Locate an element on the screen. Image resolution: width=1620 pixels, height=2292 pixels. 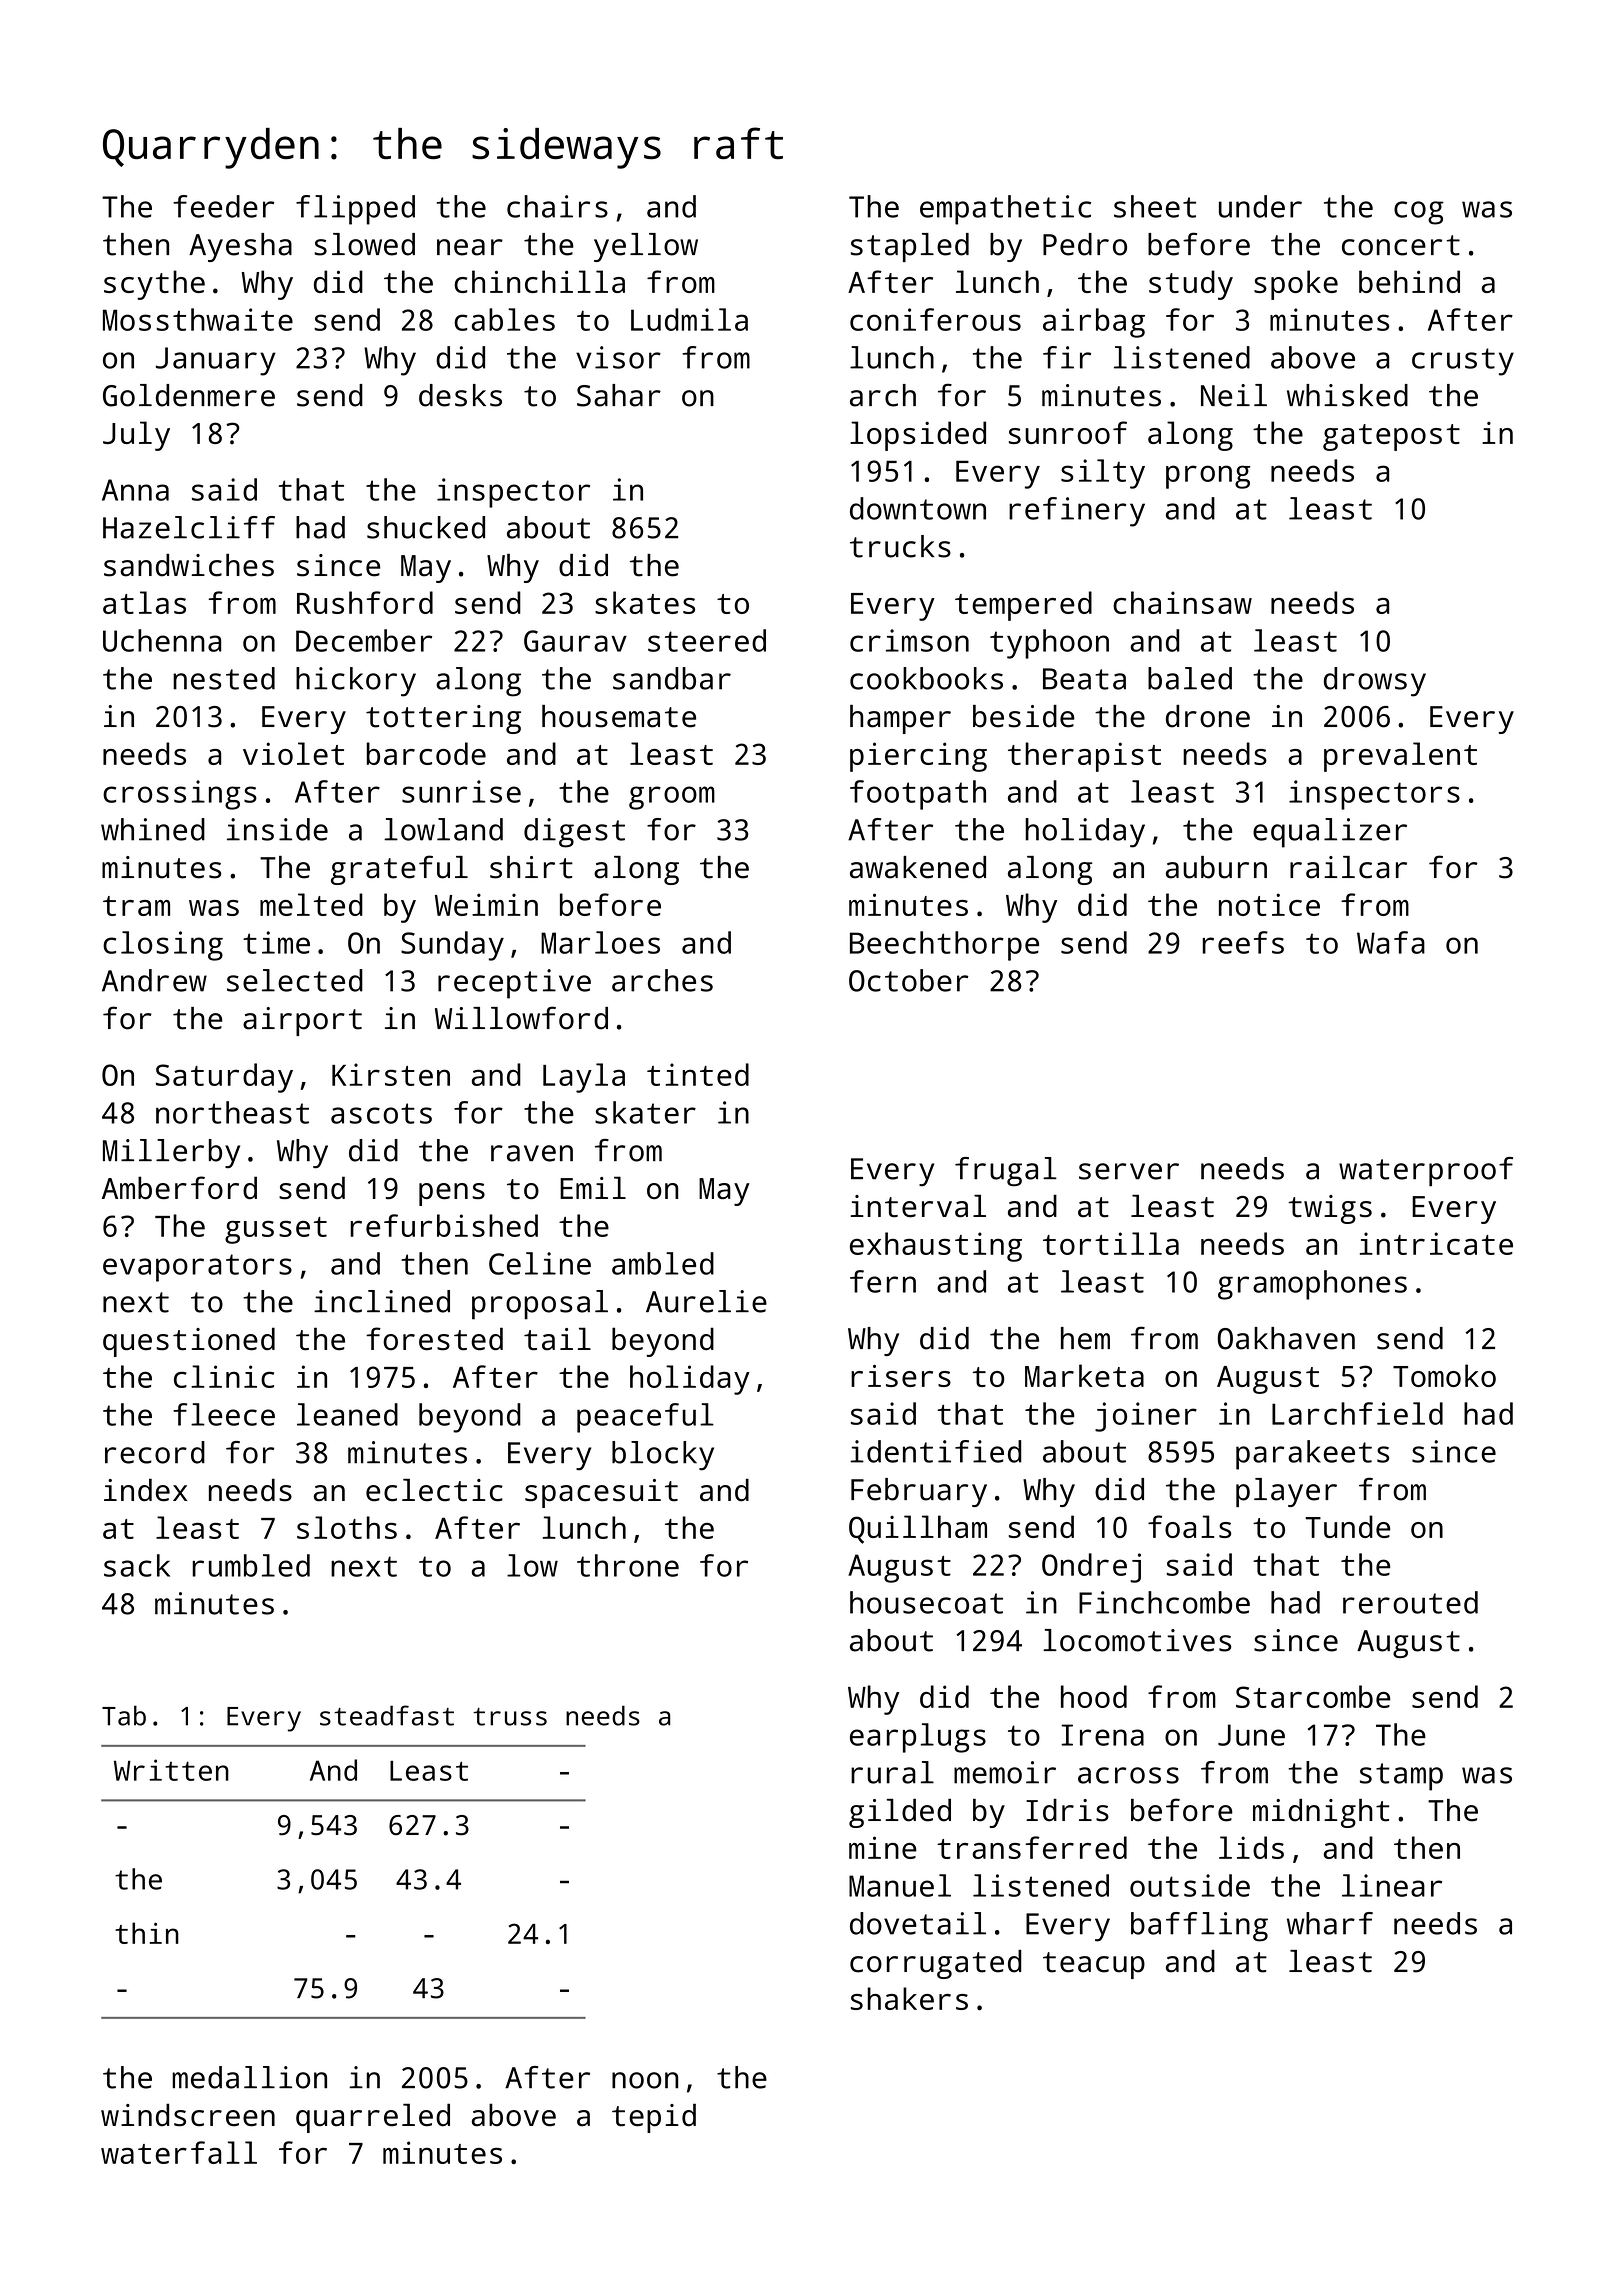
chairs is located at coordinates (557, 206).
